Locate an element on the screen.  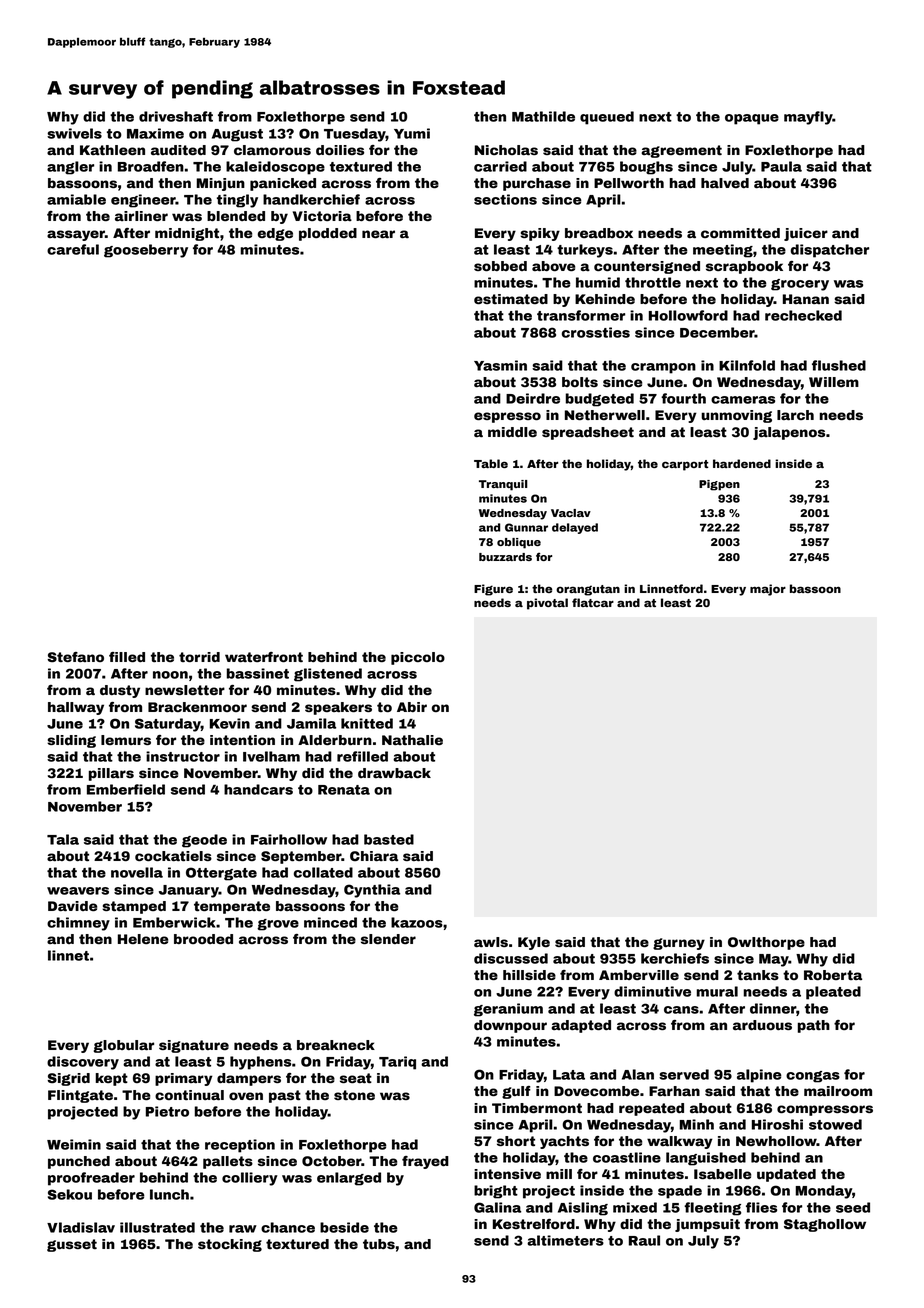
Yumi is located at coordinates (412, 133).
